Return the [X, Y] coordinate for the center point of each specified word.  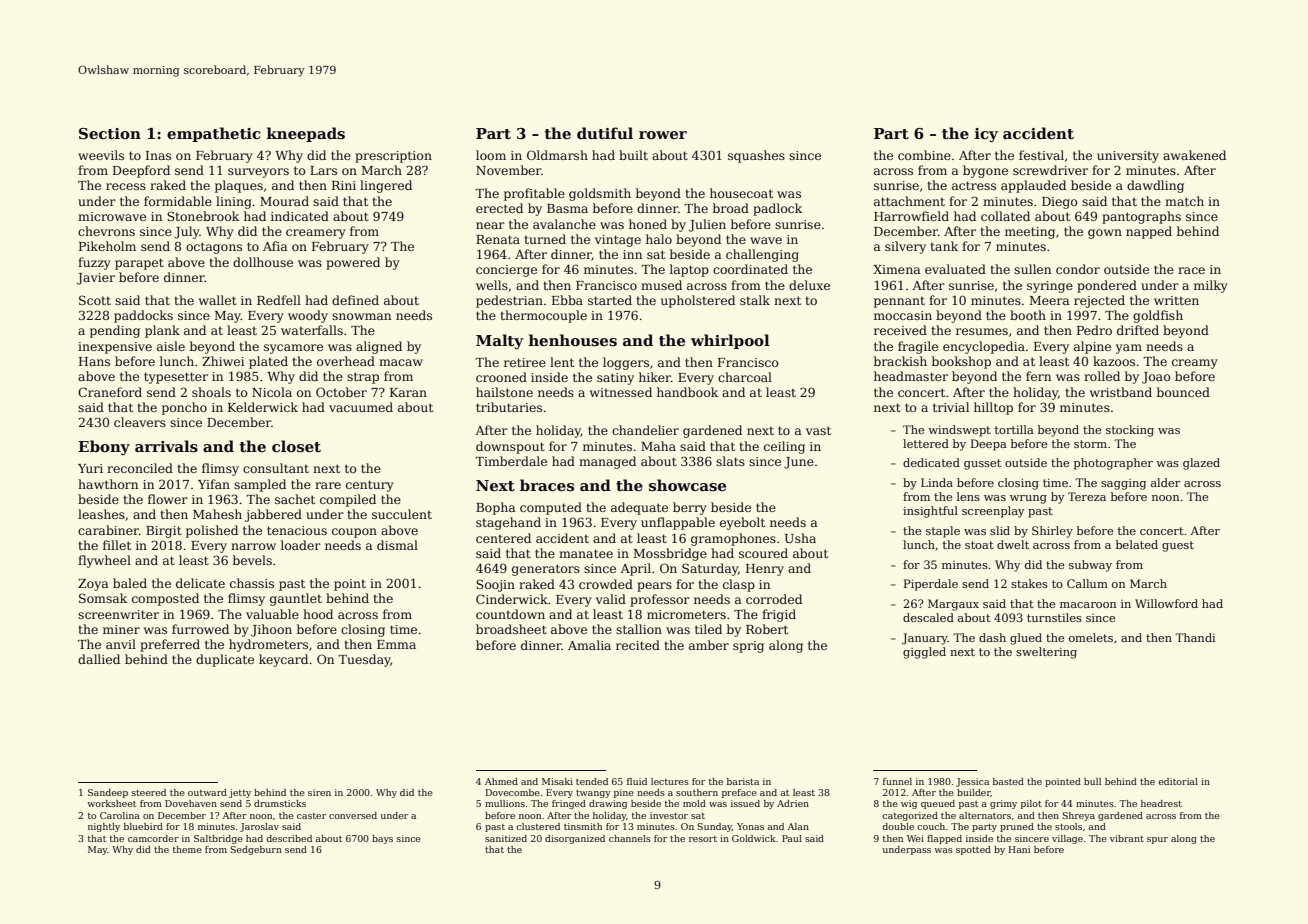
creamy [1195, 364]
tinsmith [583, 826]
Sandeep [108, 793]
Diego [1060, 203]
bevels [252, 560]
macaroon [1088, 605]
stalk [755, 300]
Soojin [495, 585]
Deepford [141, 171]
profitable [534, 194]
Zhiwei [223, 361]
